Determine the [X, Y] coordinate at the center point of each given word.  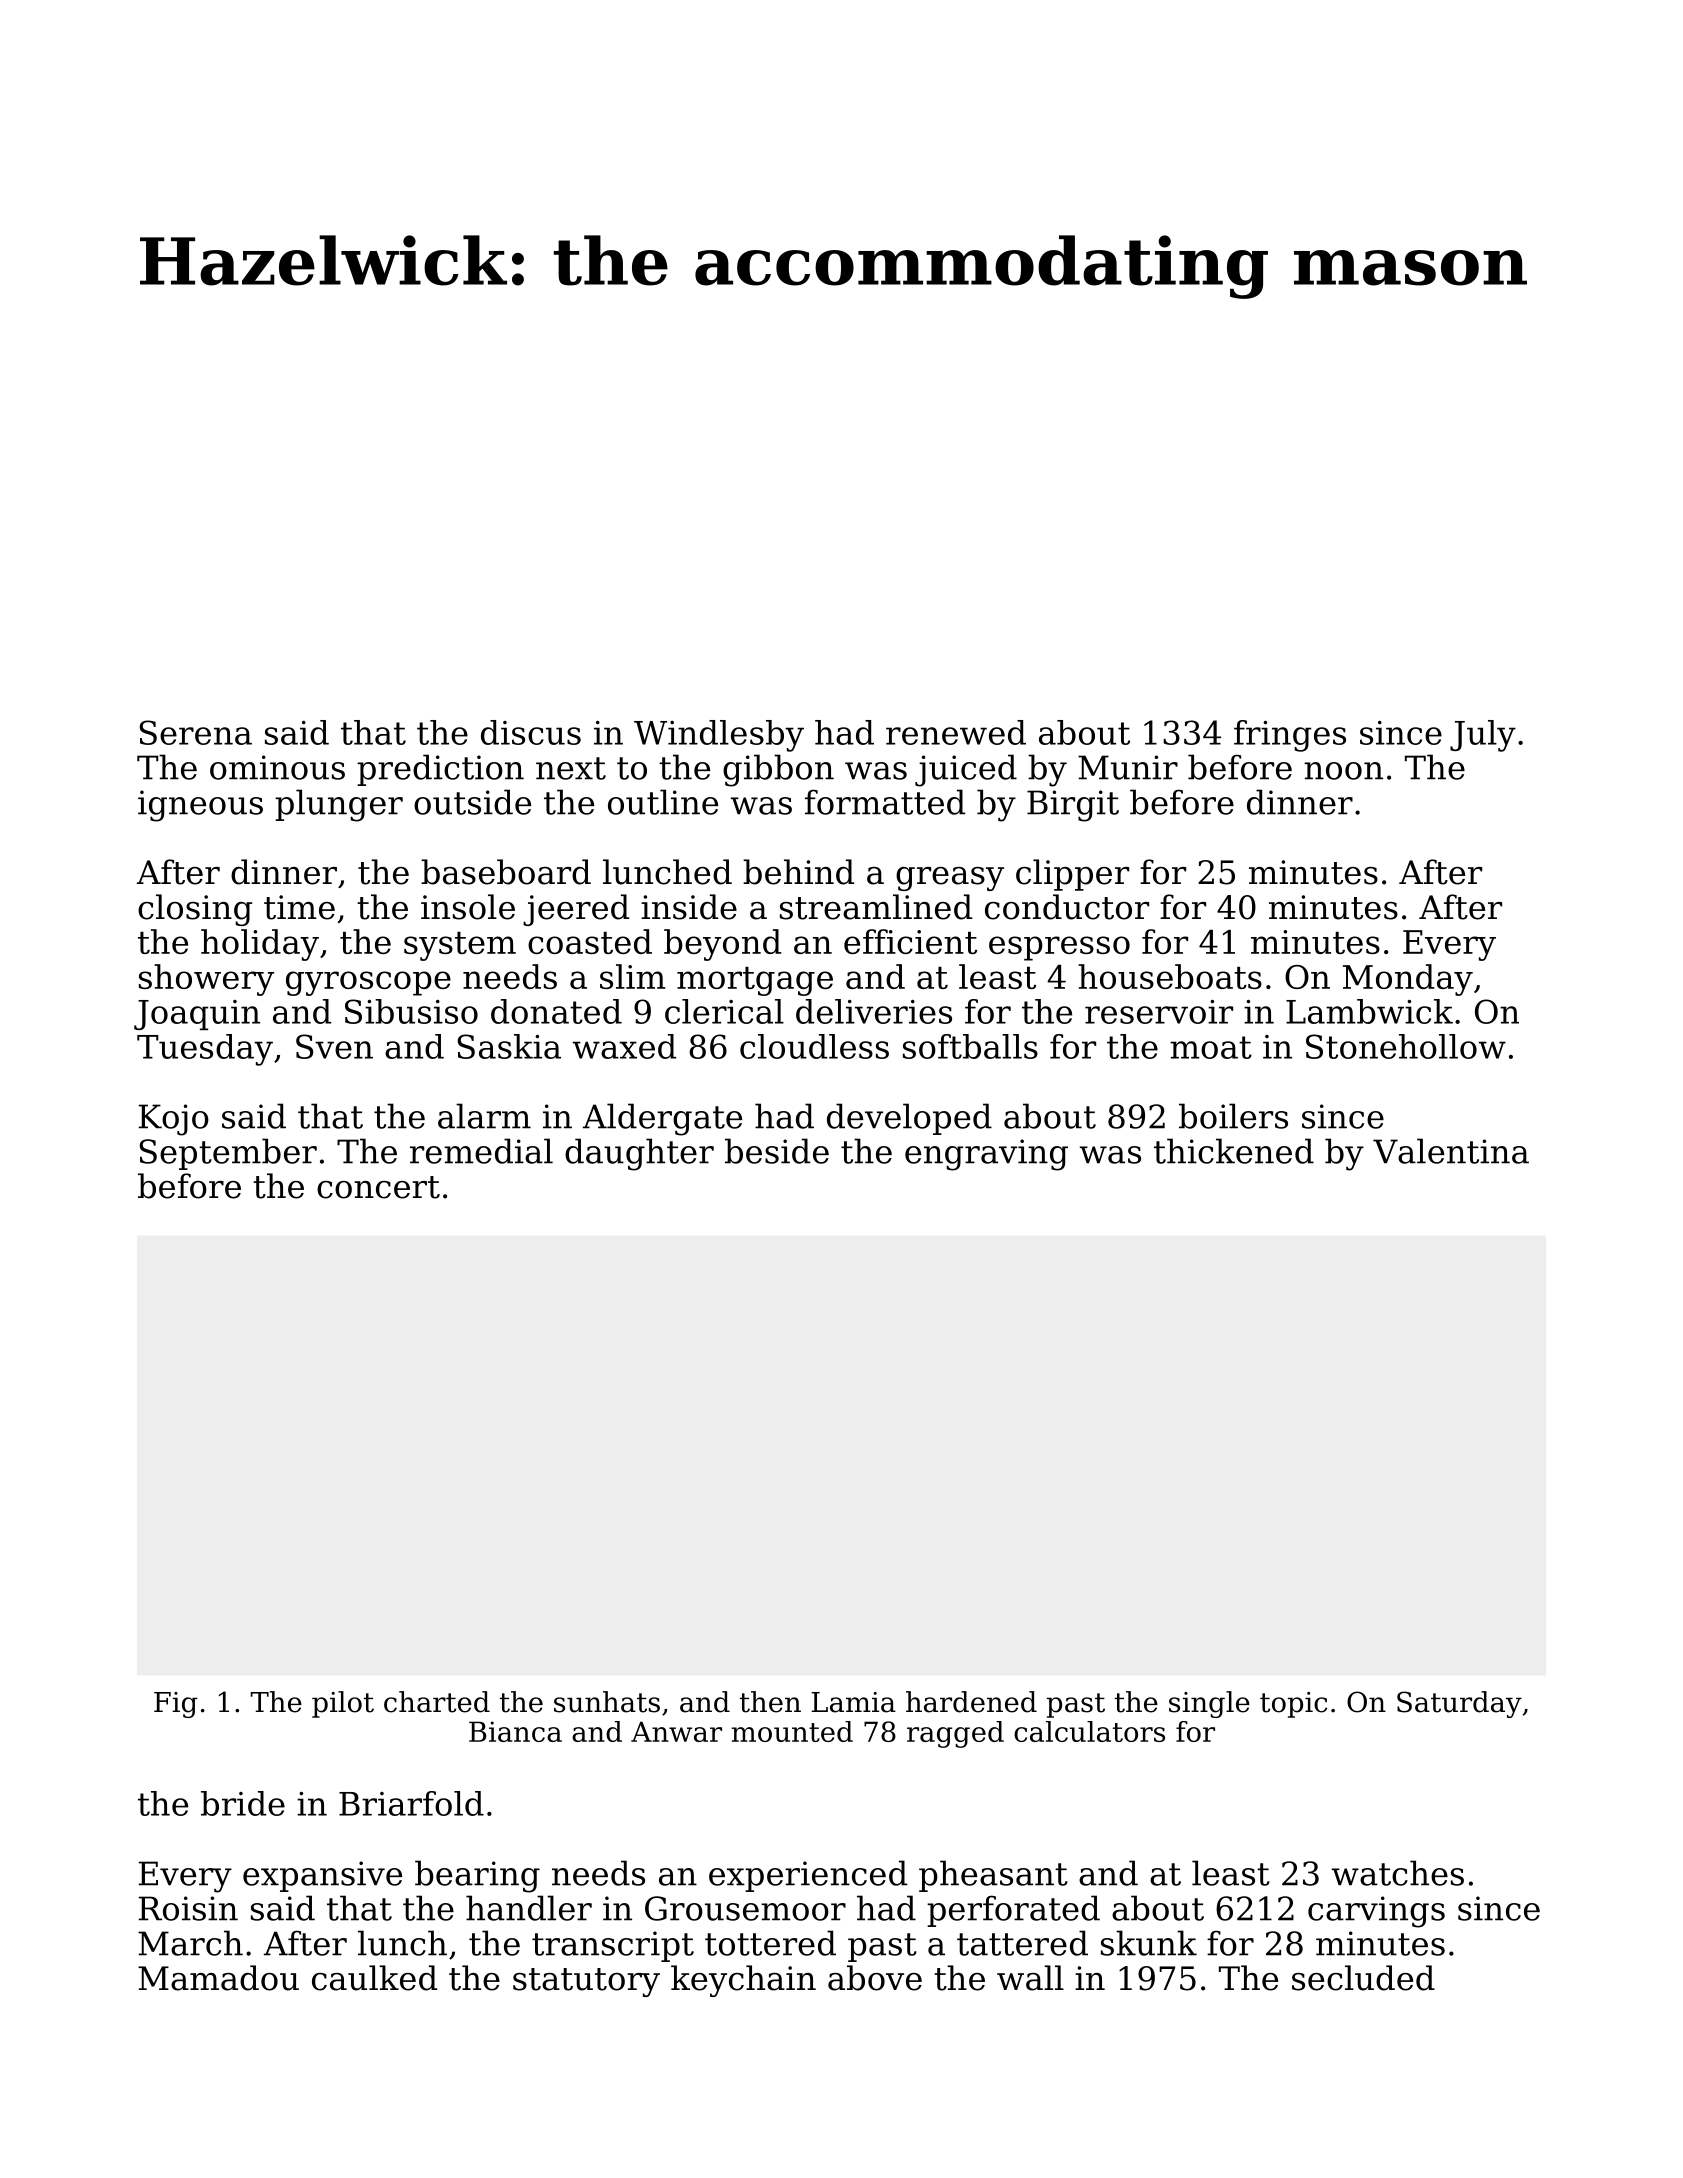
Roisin [188, 1908]
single [1209, 1704]
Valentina [1451, 1151]
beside [777, 1151]
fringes [1290, 736]
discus [531, 732]
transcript [613, 1946]
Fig [176, 1705]
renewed [956, 732]
